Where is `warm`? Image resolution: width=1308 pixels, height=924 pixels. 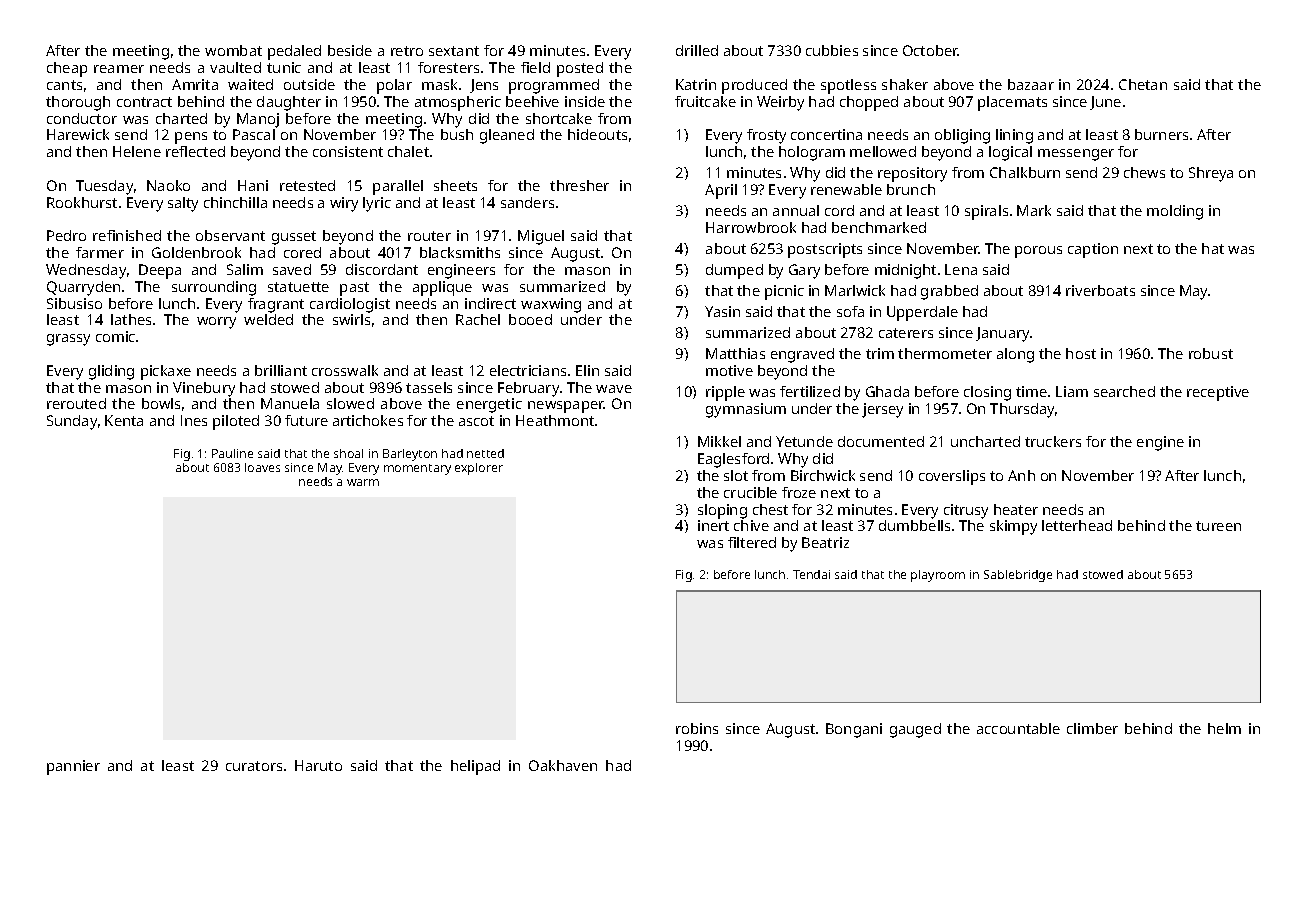 warm is located at coordinates (363, 482).
